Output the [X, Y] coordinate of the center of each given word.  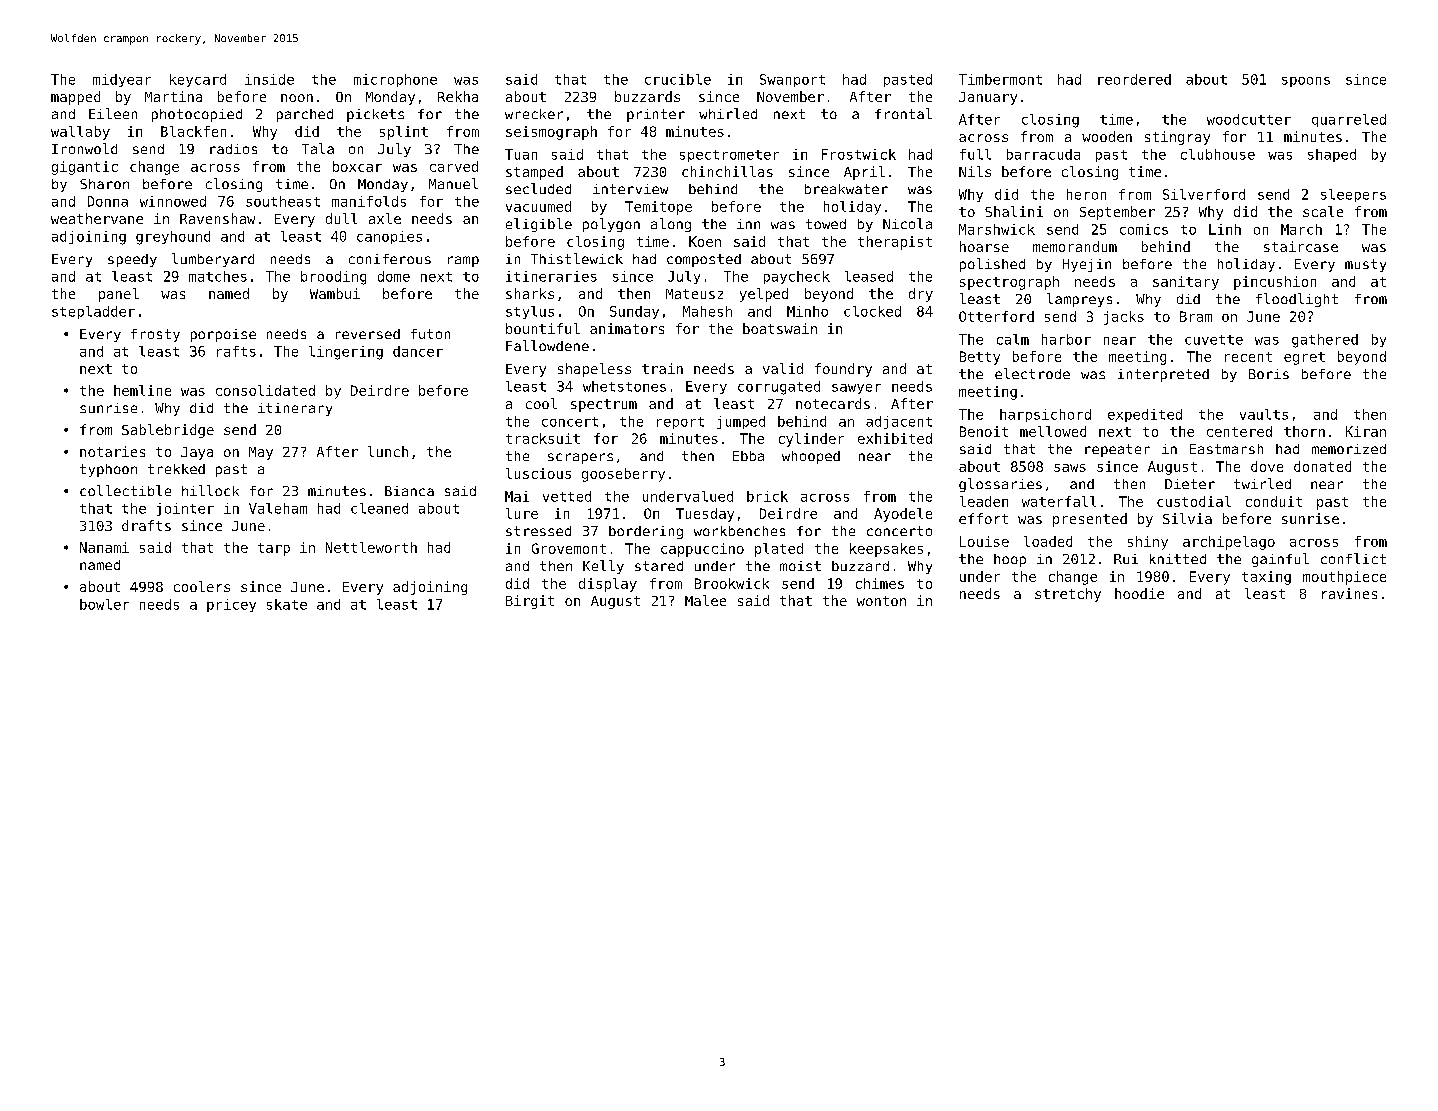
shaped [1332, 155]
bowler [104, 604]
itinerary [295, 409]
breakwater [846, 189]
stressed [538, 531]
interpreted [1163, 375]
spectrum [604, 405]
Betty [980, 358]
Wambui [335, 293]
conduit [1274, 501]
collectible [125, 490]
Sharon [104, 184]
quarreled [1349, 120]
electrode [1032, 373]
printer [656, 115]
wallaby [80, 133]
